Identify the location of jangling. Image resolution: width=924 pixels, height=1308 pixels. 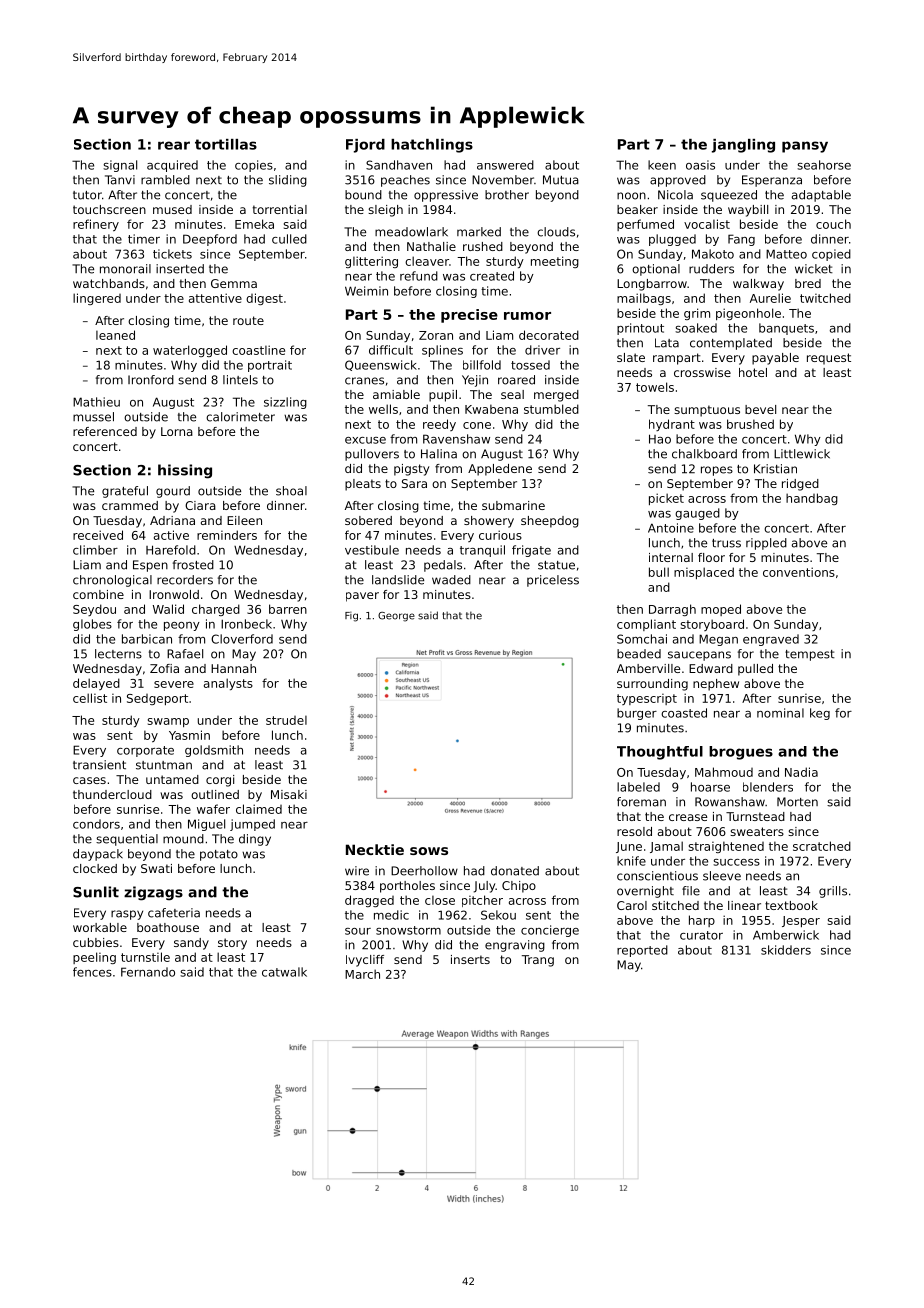
(743, 146).
